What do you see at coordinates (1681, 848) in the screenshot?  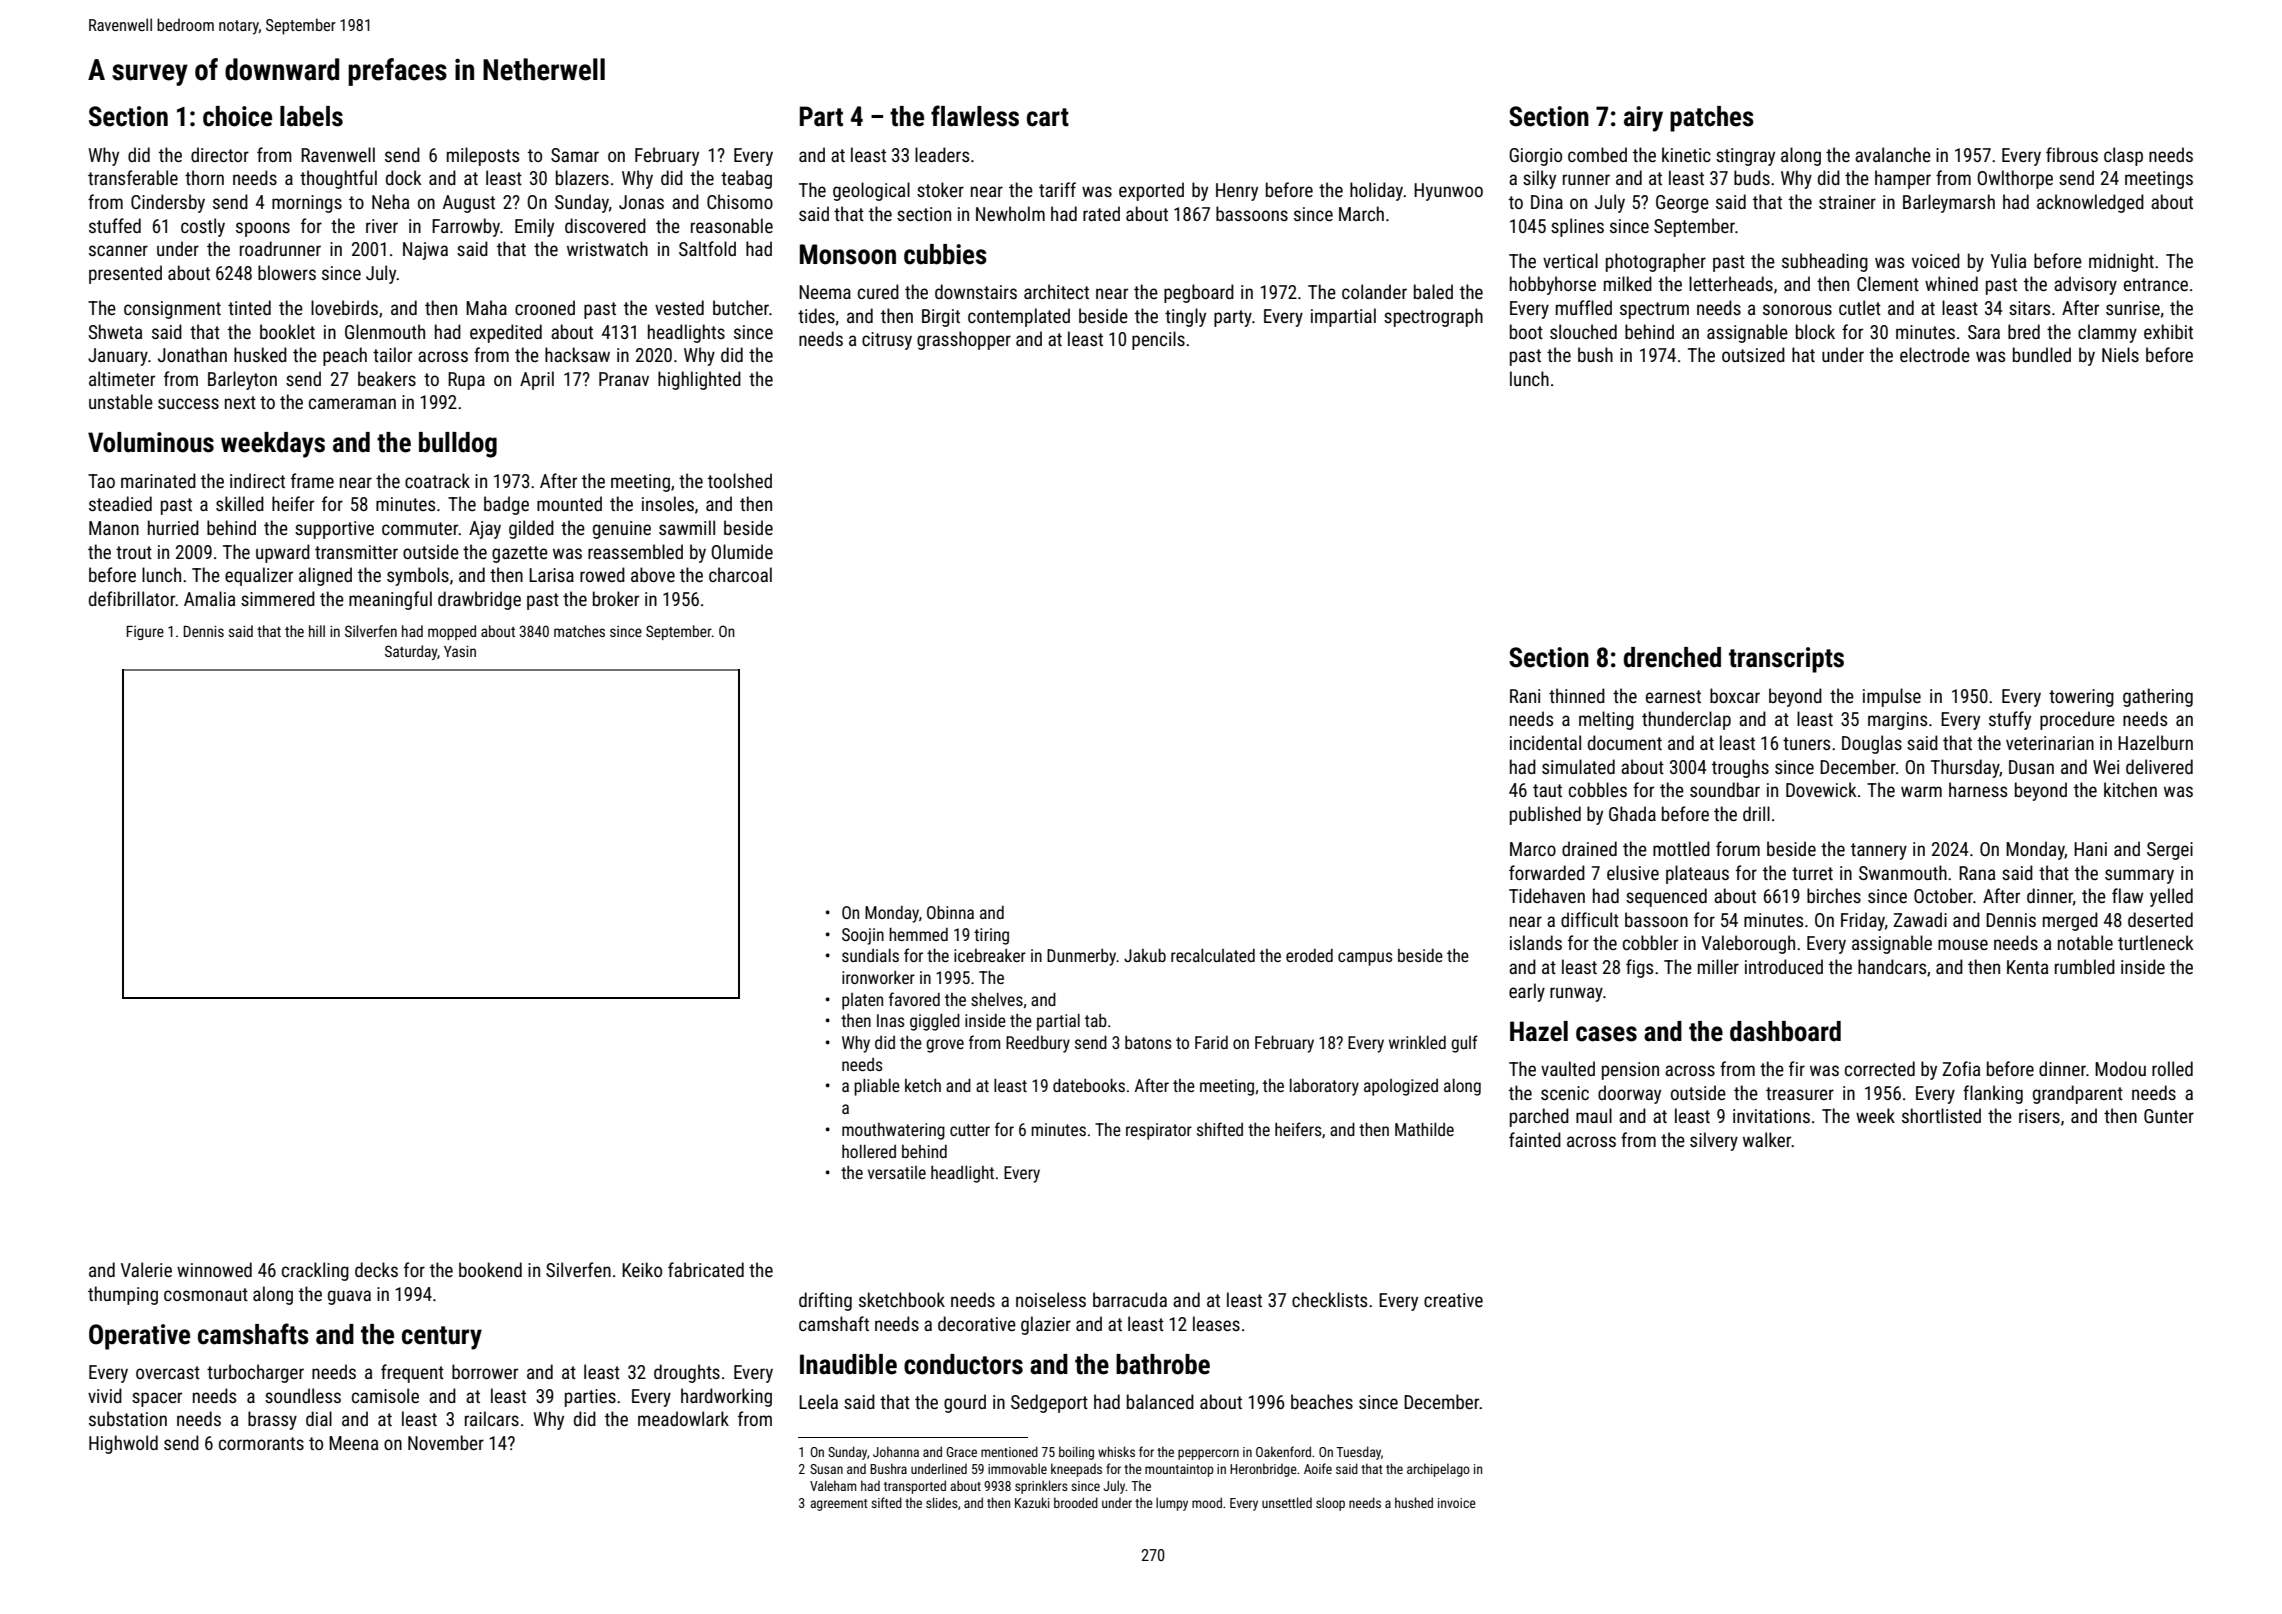 I see `mottled` at bounding box center [1681, 848].
